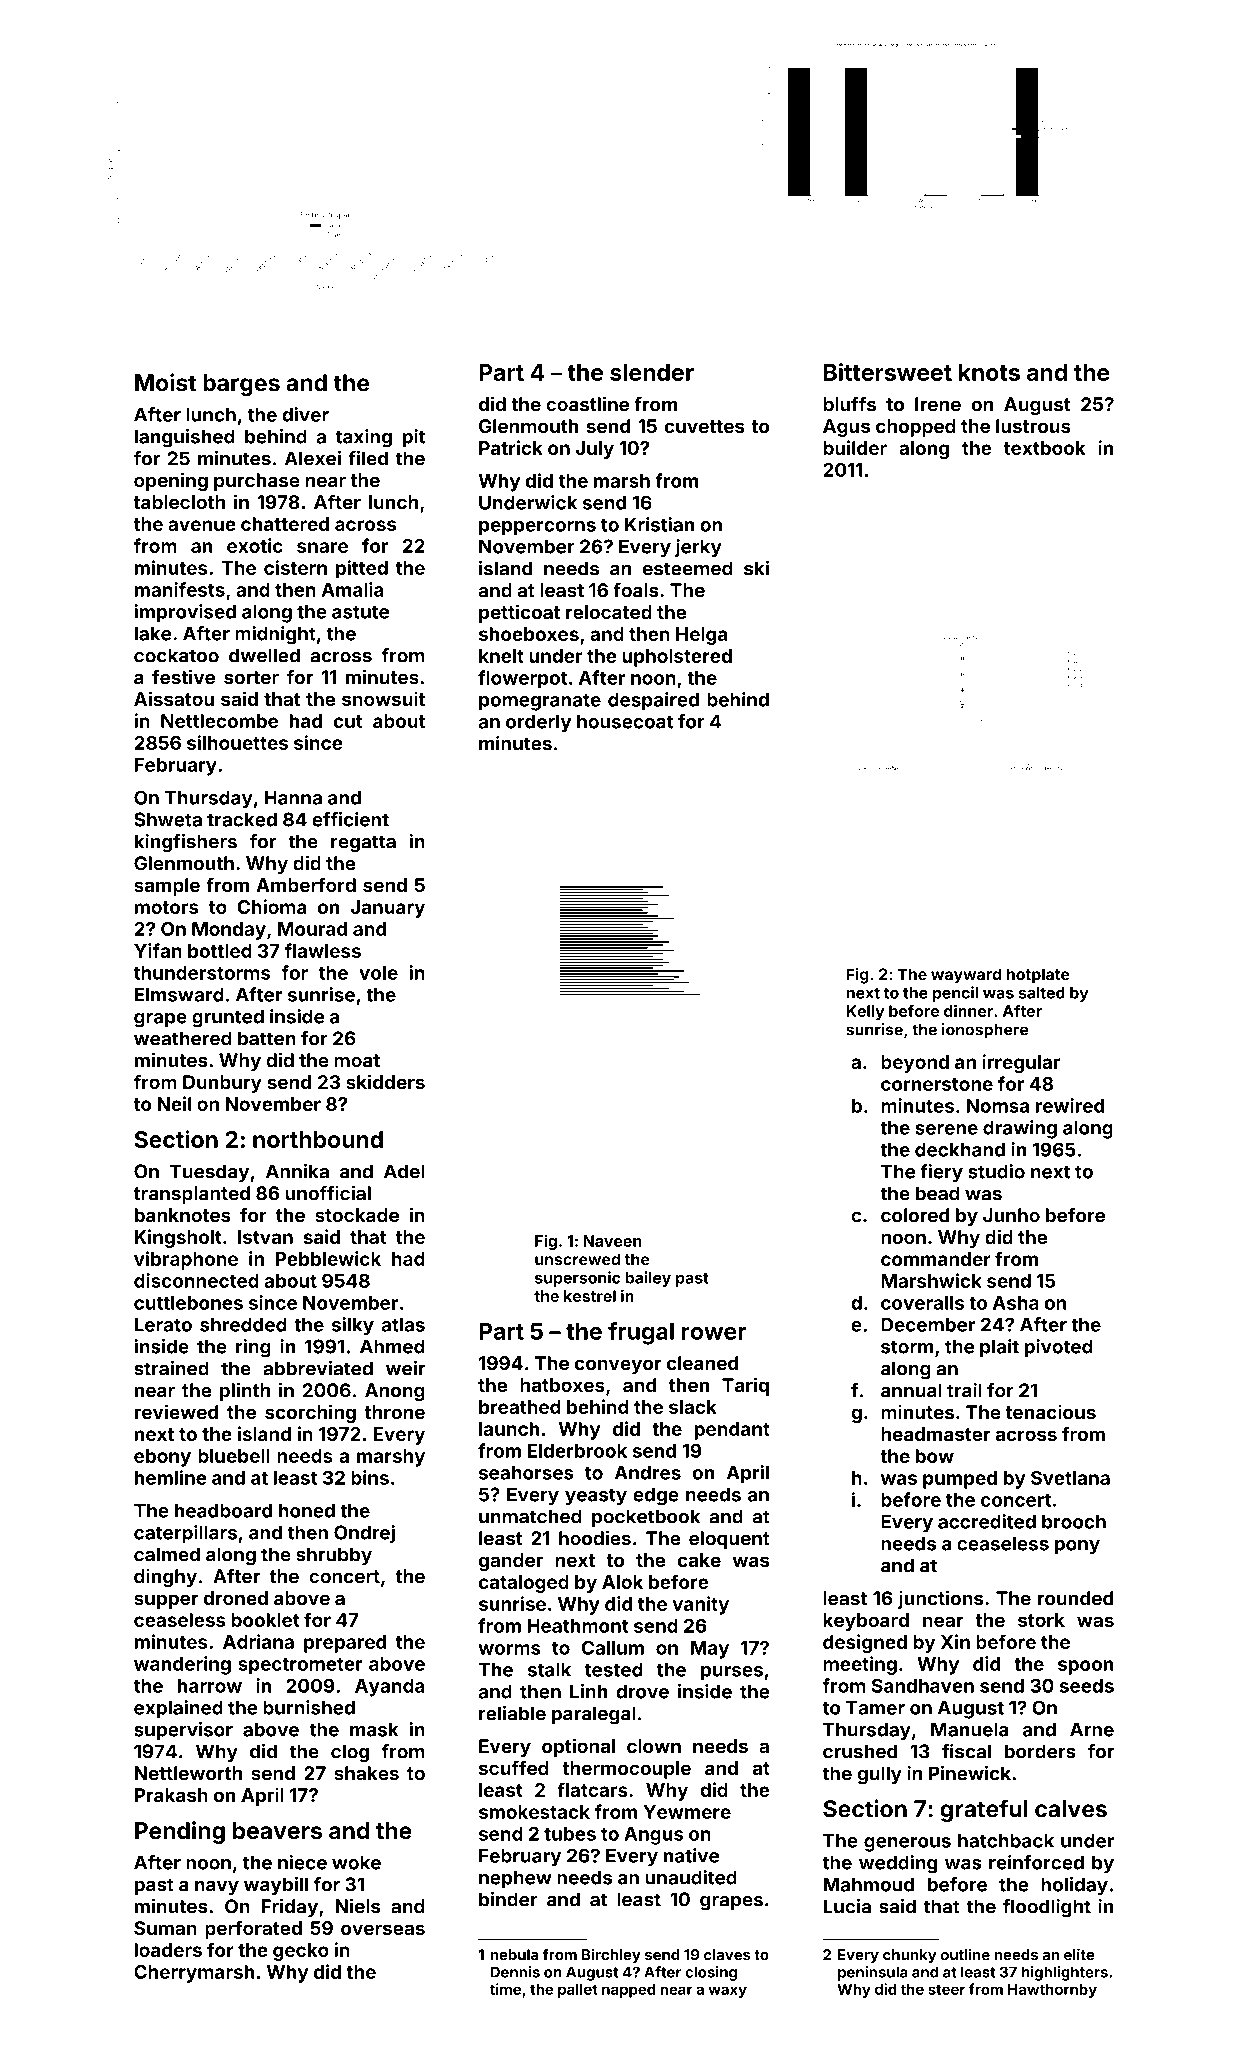  What do you see at coordinates (168, 1950) in the screenshot?
I see `loaders` at bounding box center [168, 1950].
